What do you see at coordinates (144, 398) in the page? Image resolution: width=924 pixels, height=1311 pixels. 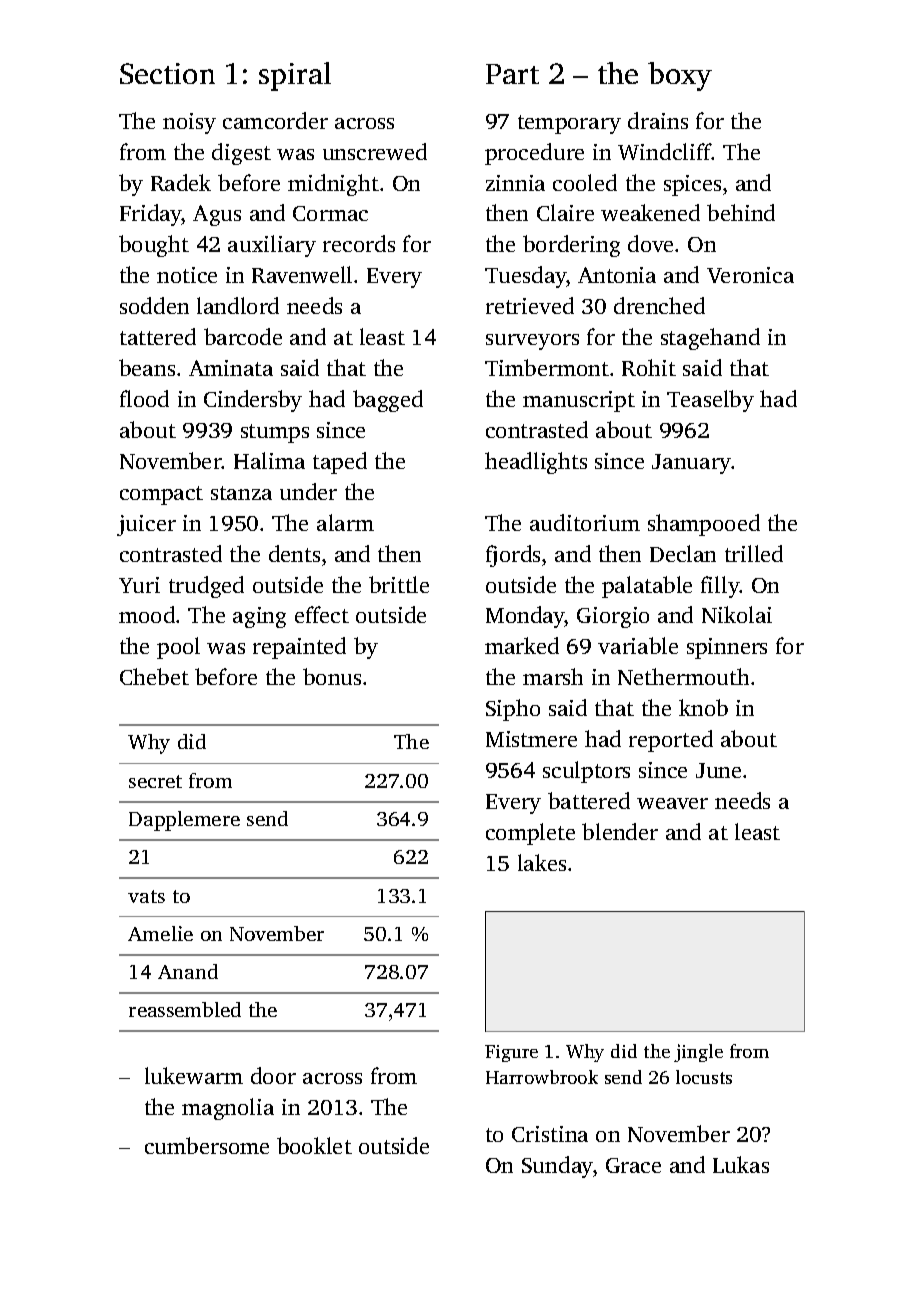 I see `flood` at bounding box center [144, 398].
